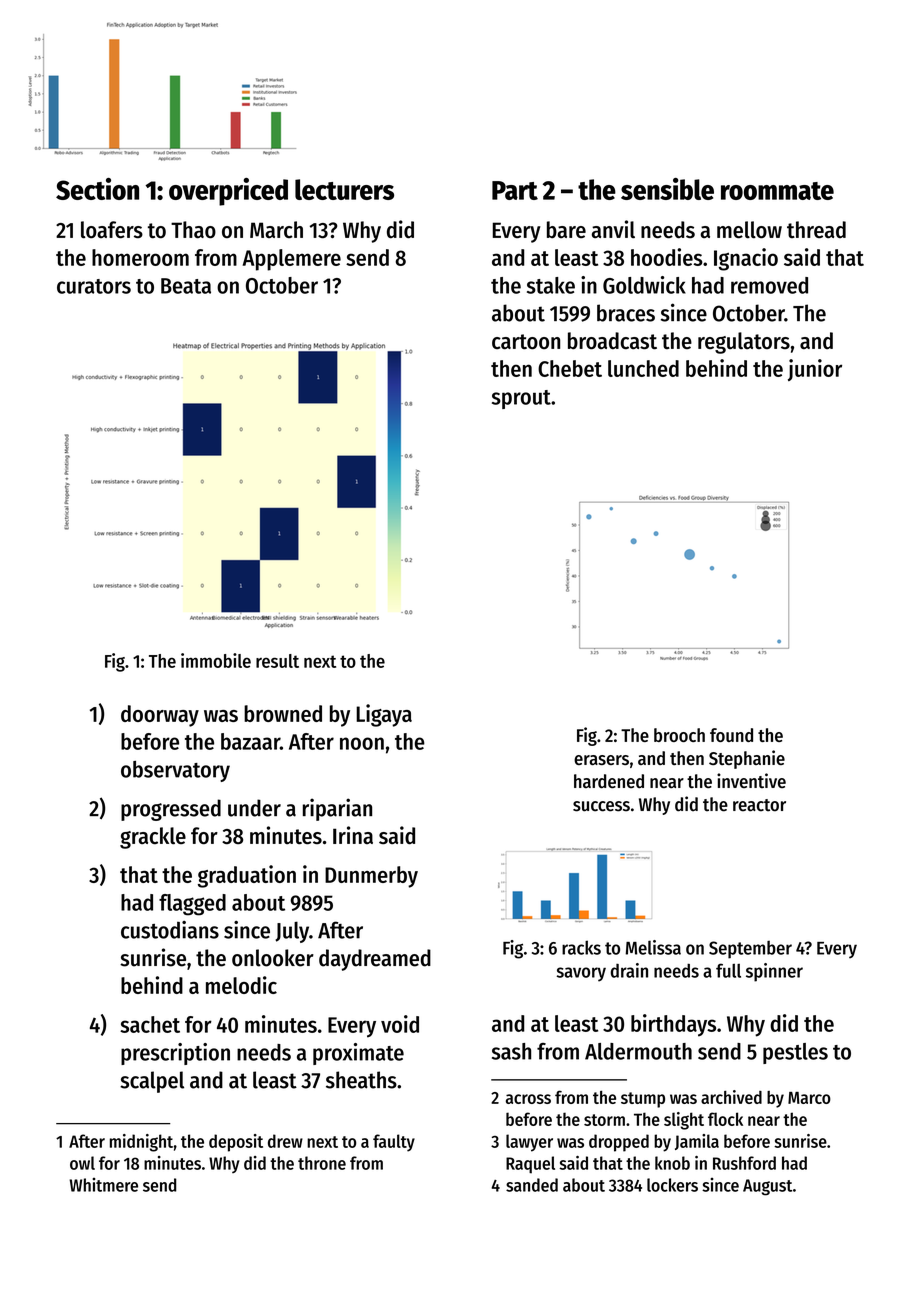 The width and height of the screenshot is (924, 1311). Describe the element at coordinates (515, 190) in the screenshot. I see `Part` at that location.
